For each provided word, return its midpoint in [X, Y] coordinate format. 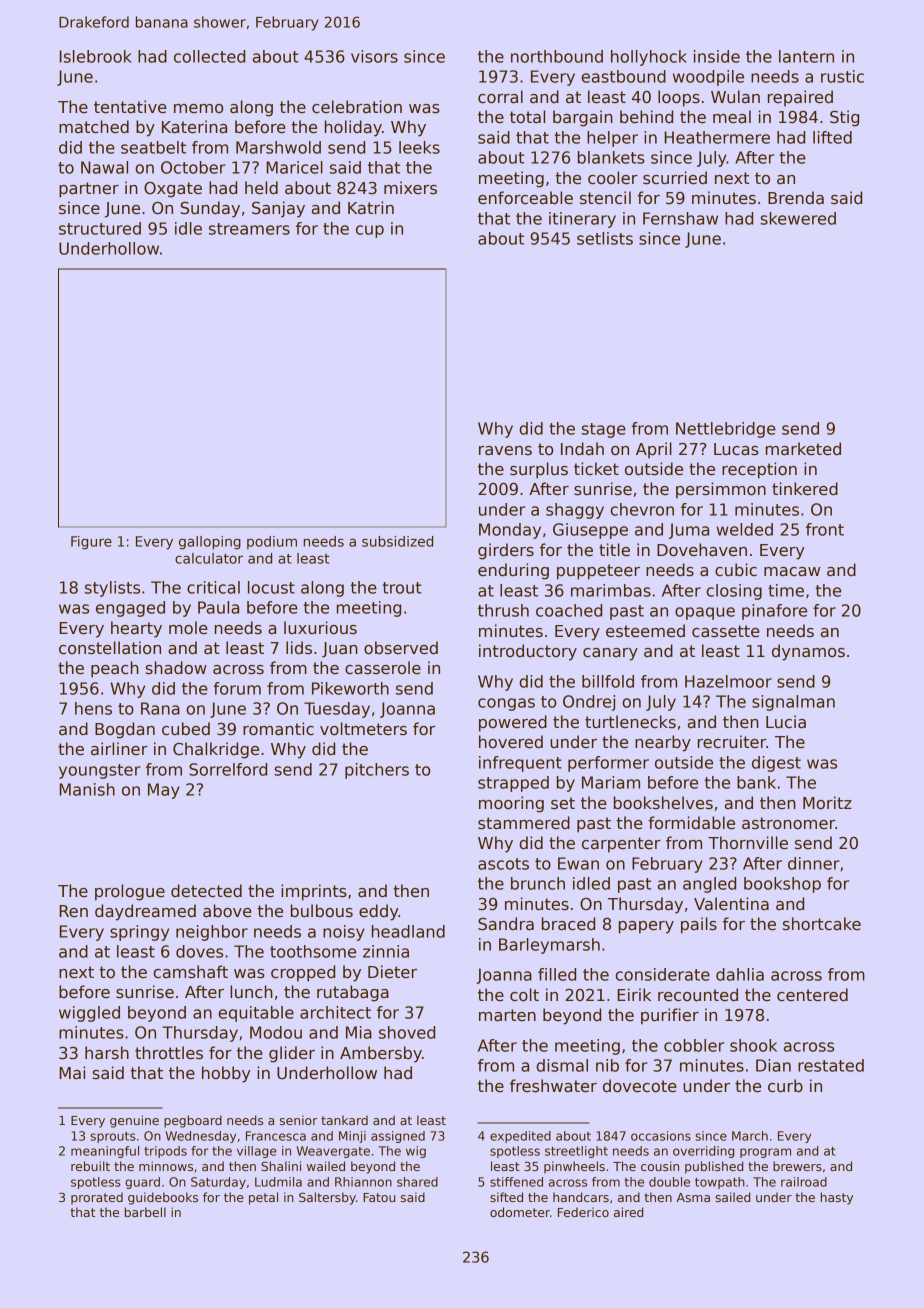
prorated [97, 1198]
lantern [806, 56]
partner [89, 190]
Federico [583, 1212]
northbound [557, 56]
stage [604, 430]
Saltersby [327, 1198]
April [654, 450]
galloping [210, 543]
